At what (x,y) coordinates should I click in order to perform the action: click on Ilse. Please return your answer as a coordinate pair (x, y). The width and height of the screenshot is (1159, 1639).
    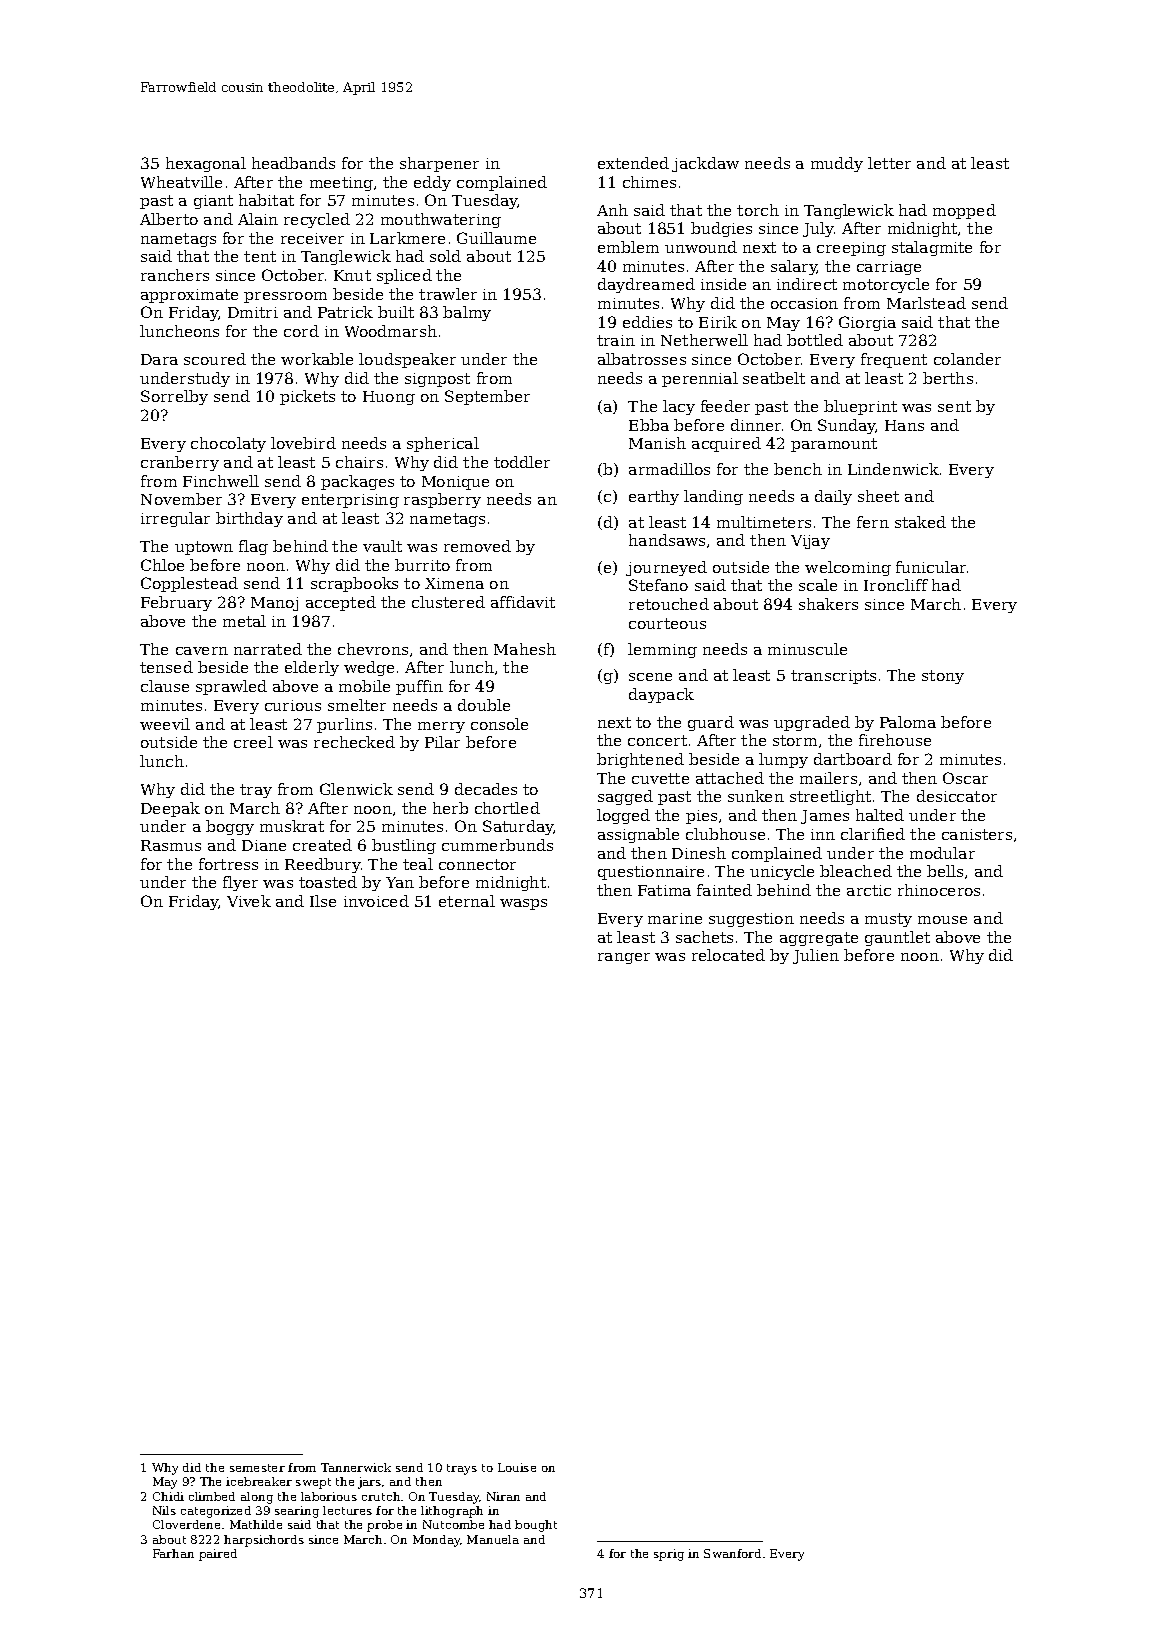
    Looking at the image, I should click on (323, 901).
